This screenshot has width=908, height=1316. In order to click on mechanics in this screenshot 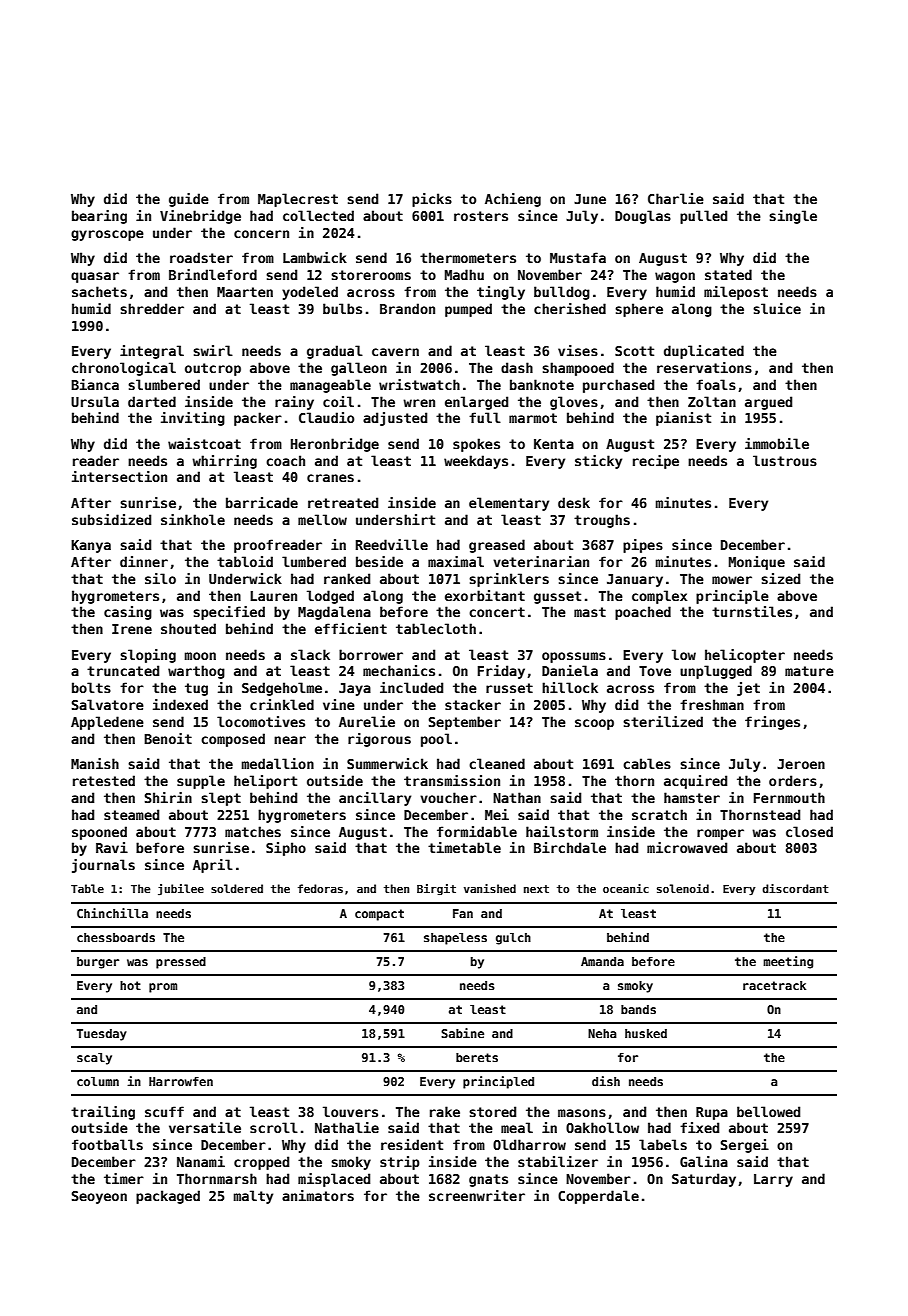, I will do `click(399, 670)`.
